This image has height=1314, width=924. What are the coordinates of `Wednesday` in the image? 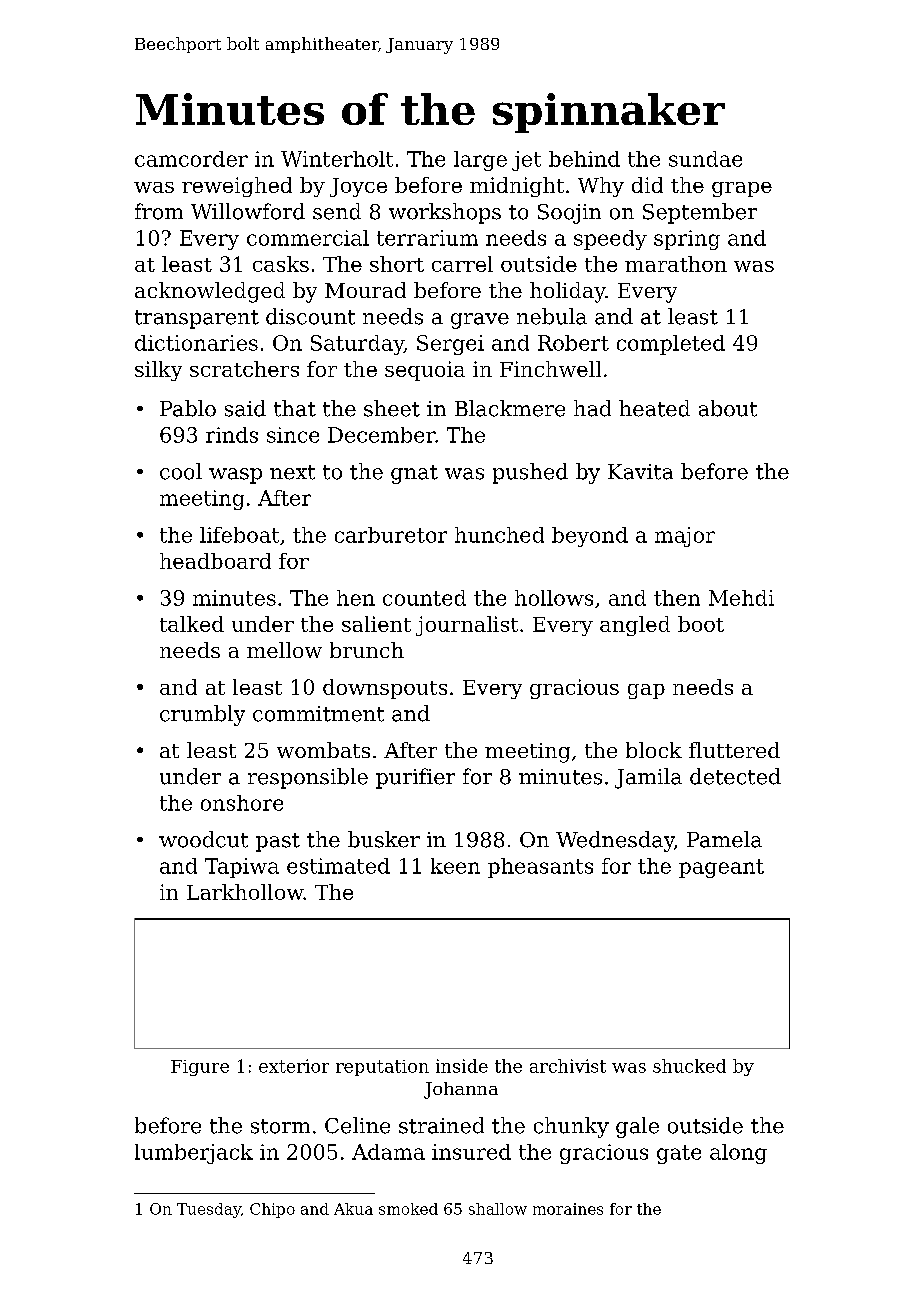 It's located at (615, 841).
